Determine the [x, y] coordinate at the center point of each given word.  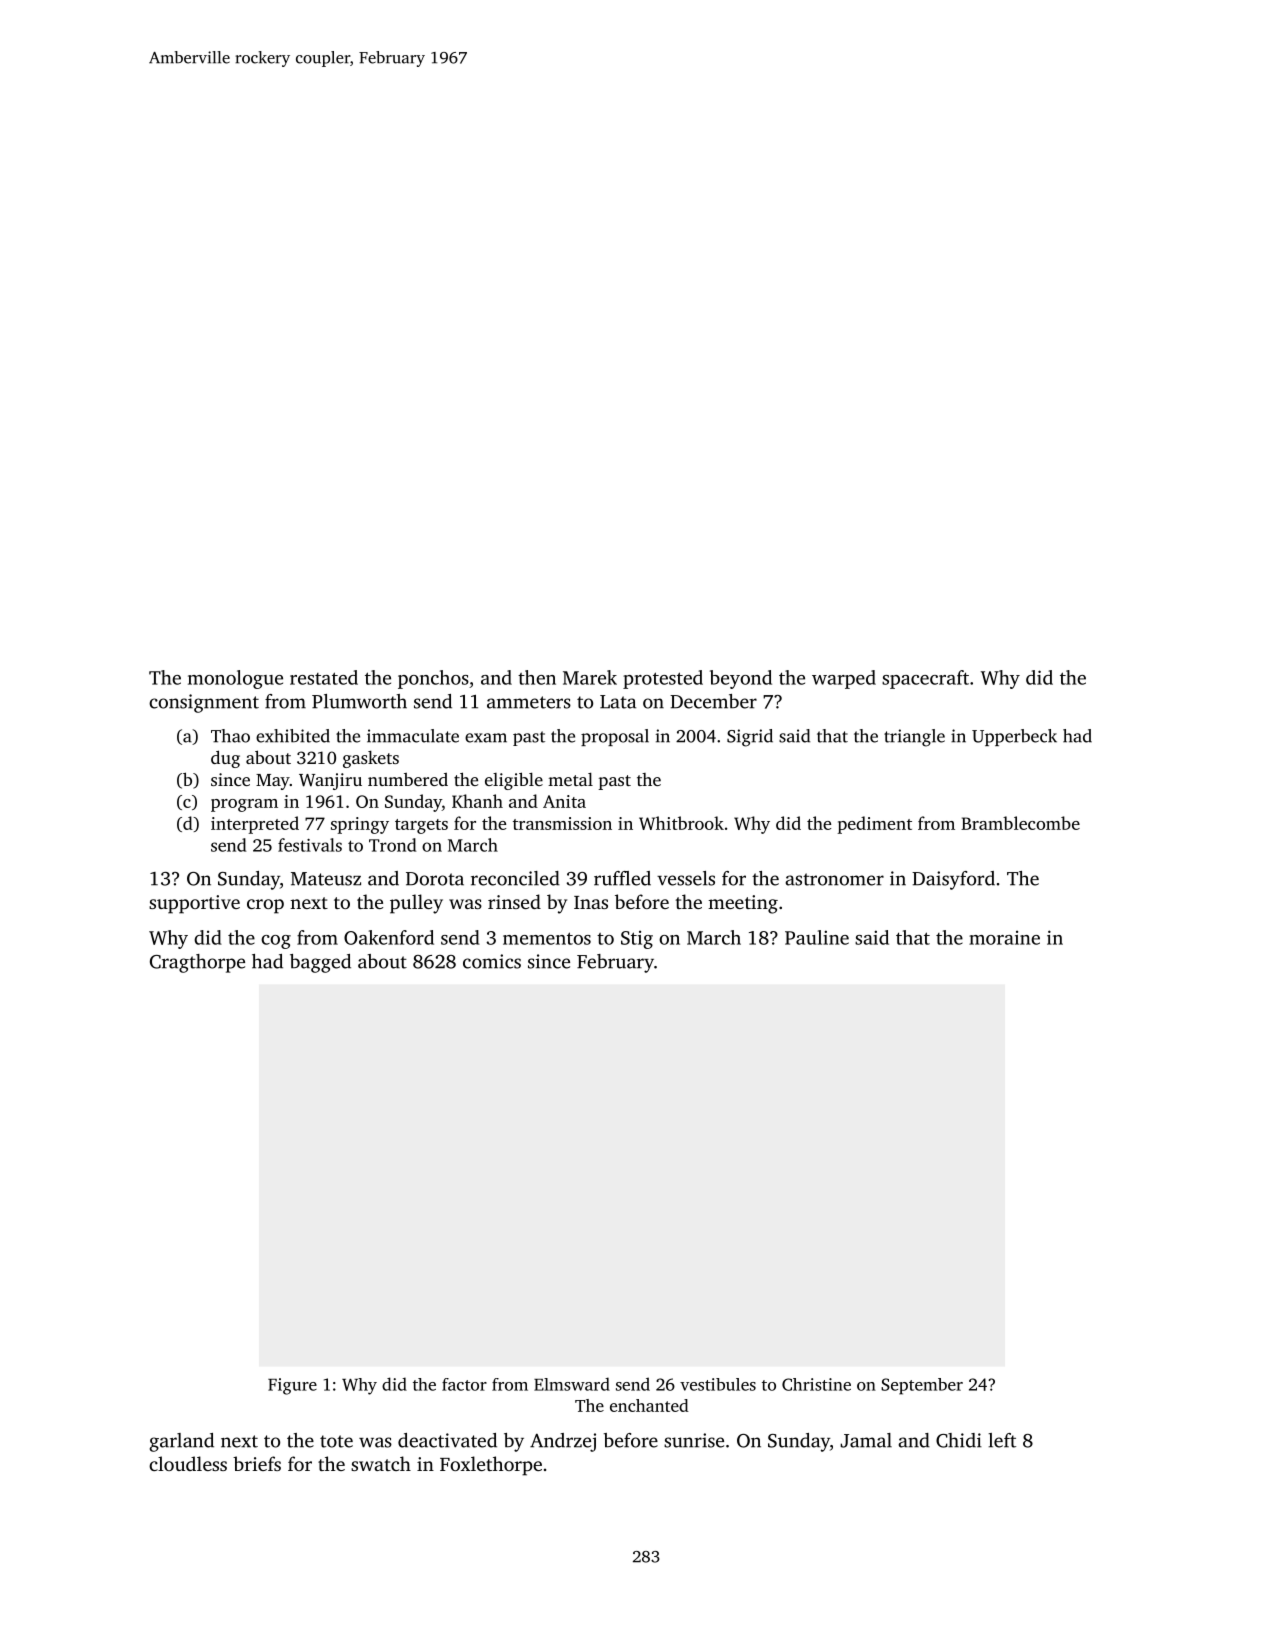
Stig [637, 939]
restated [324, 677]
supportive [194, 904]
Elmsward [572, 1384]
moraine [1004, 937]
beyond [741, 679]
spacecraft [925, 679]
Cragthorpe [197, 963]
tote [336, 1441]
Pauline [817, 937]
